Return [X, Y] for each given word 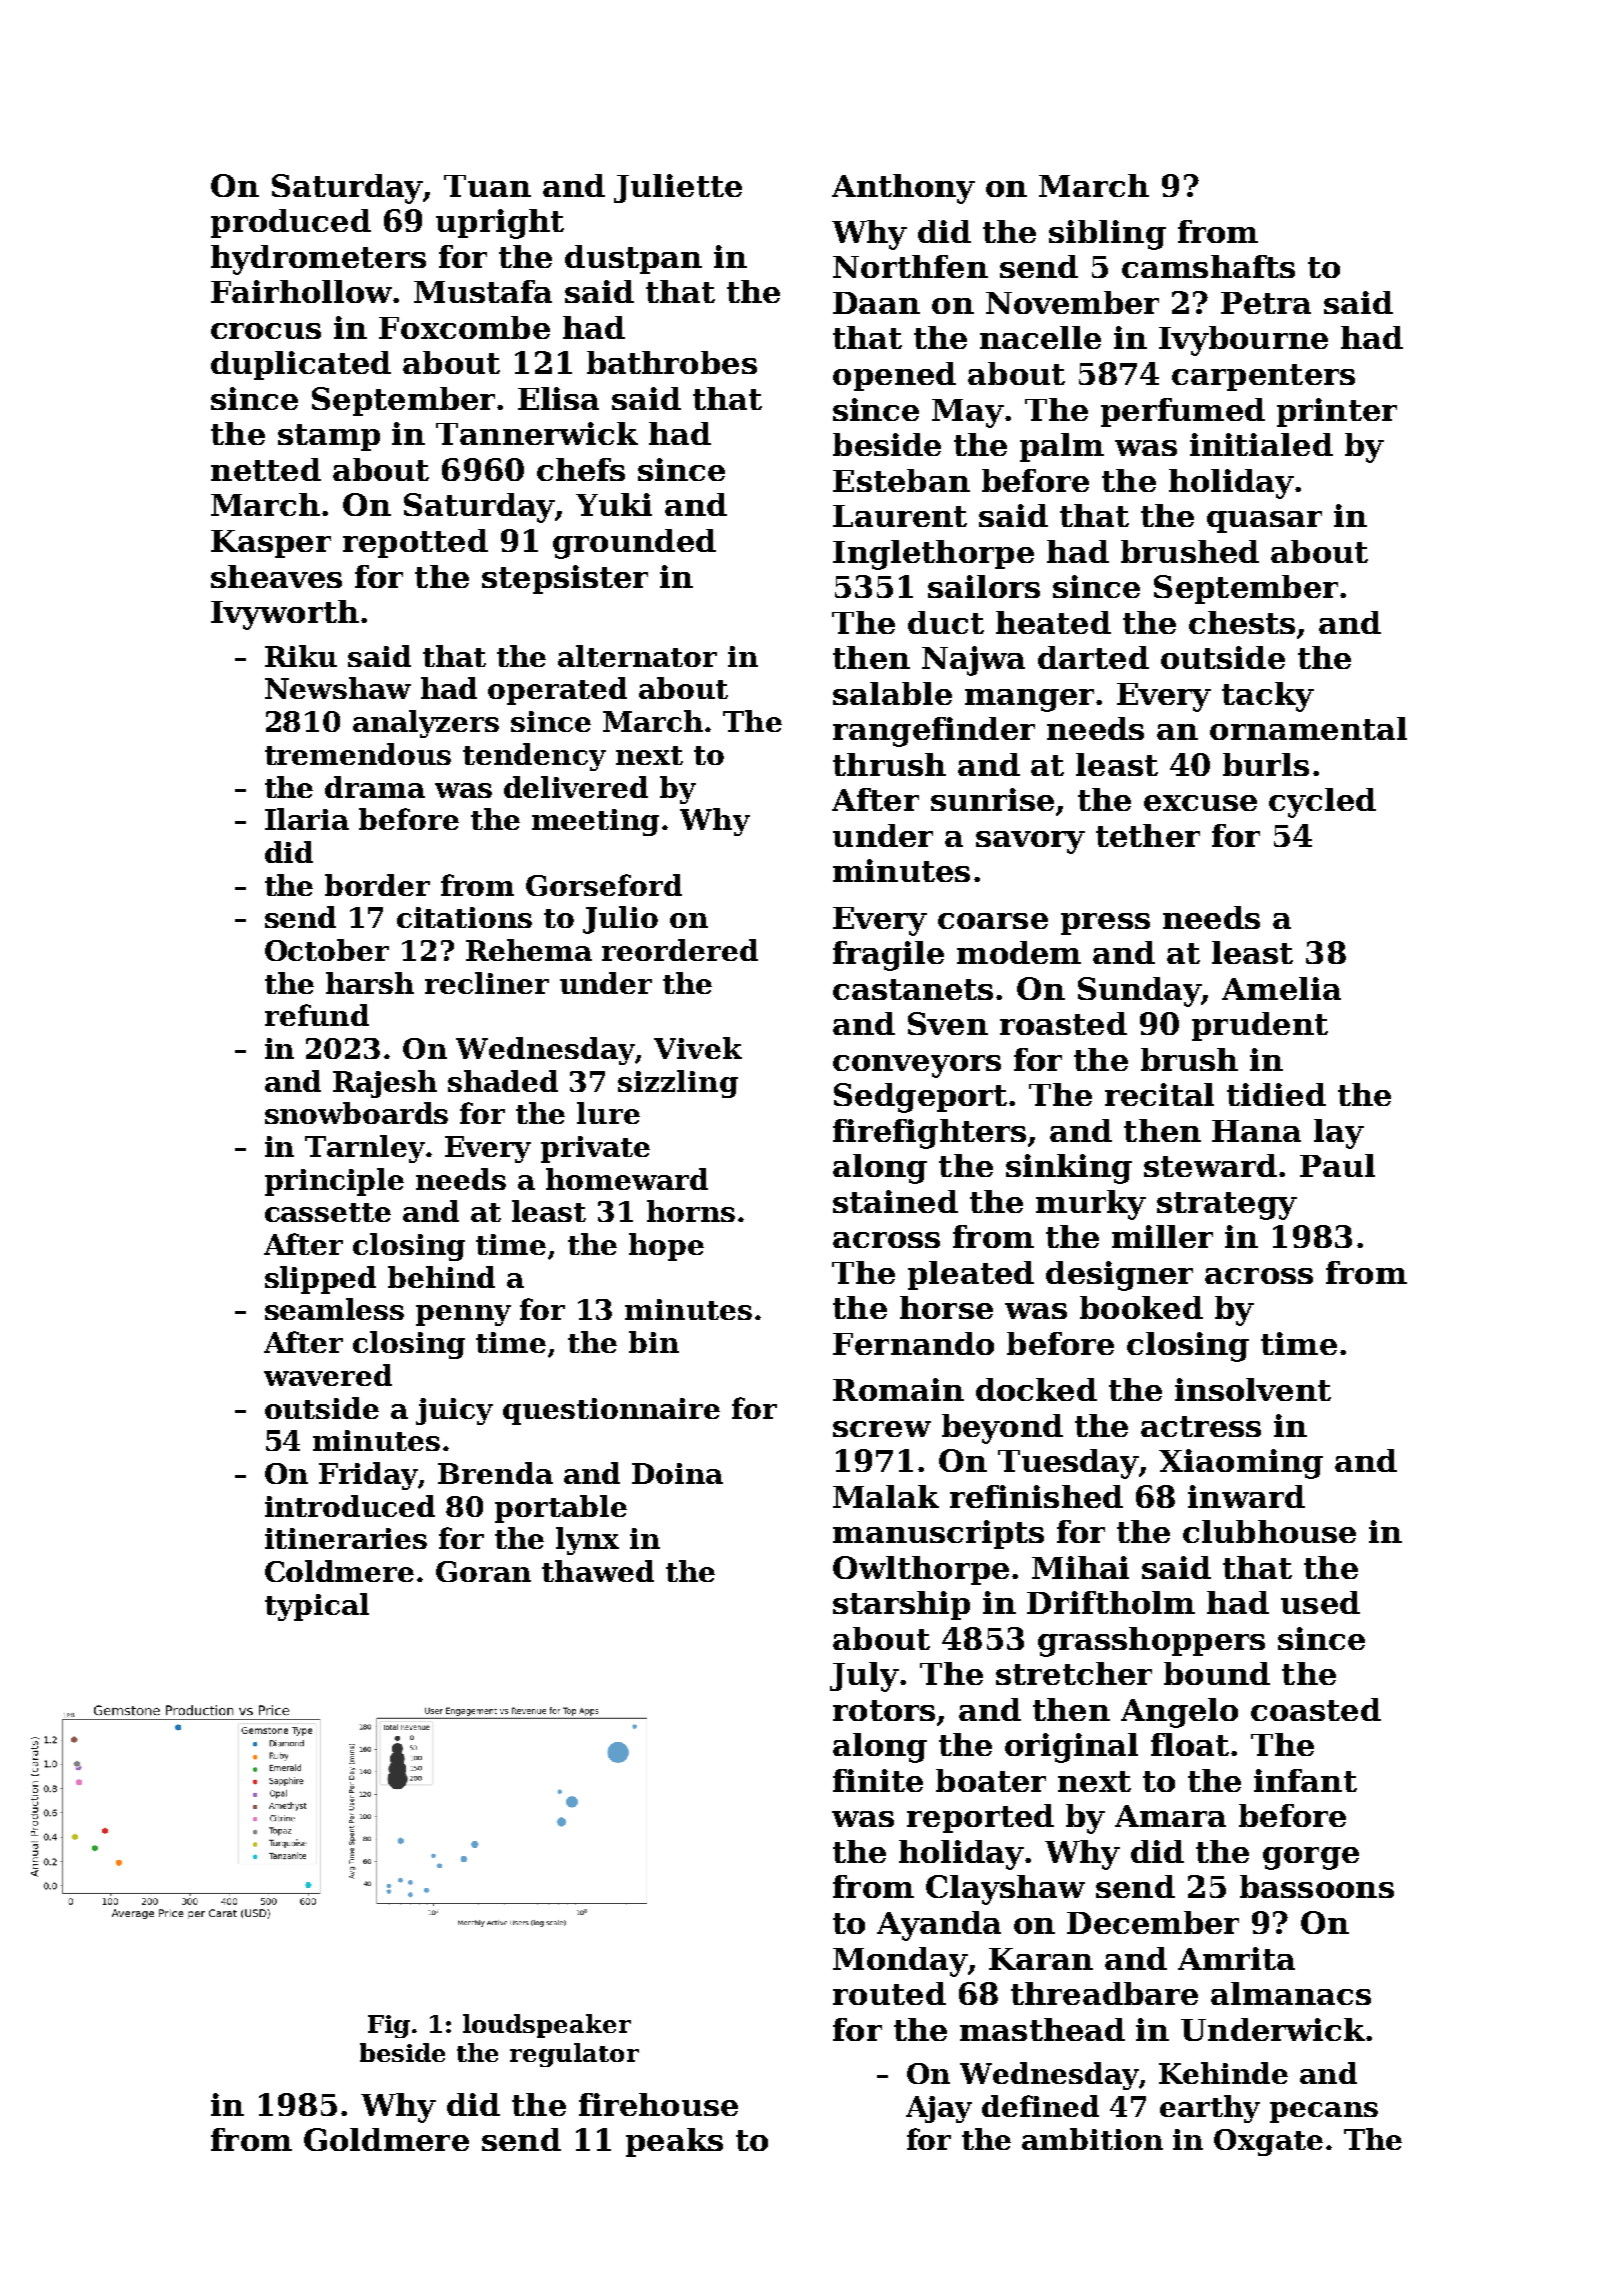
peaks [674, 2142]
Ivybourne [1243, 341]
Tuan [487, 186]
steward [1210, 1165]
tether [1148, 835]
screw [882, 1429]
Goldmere [386, 2139]
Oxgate [1268, 2142]
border [377, 885]
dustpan [633, 259]
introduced [350, 1506]
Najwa [973, 661]
